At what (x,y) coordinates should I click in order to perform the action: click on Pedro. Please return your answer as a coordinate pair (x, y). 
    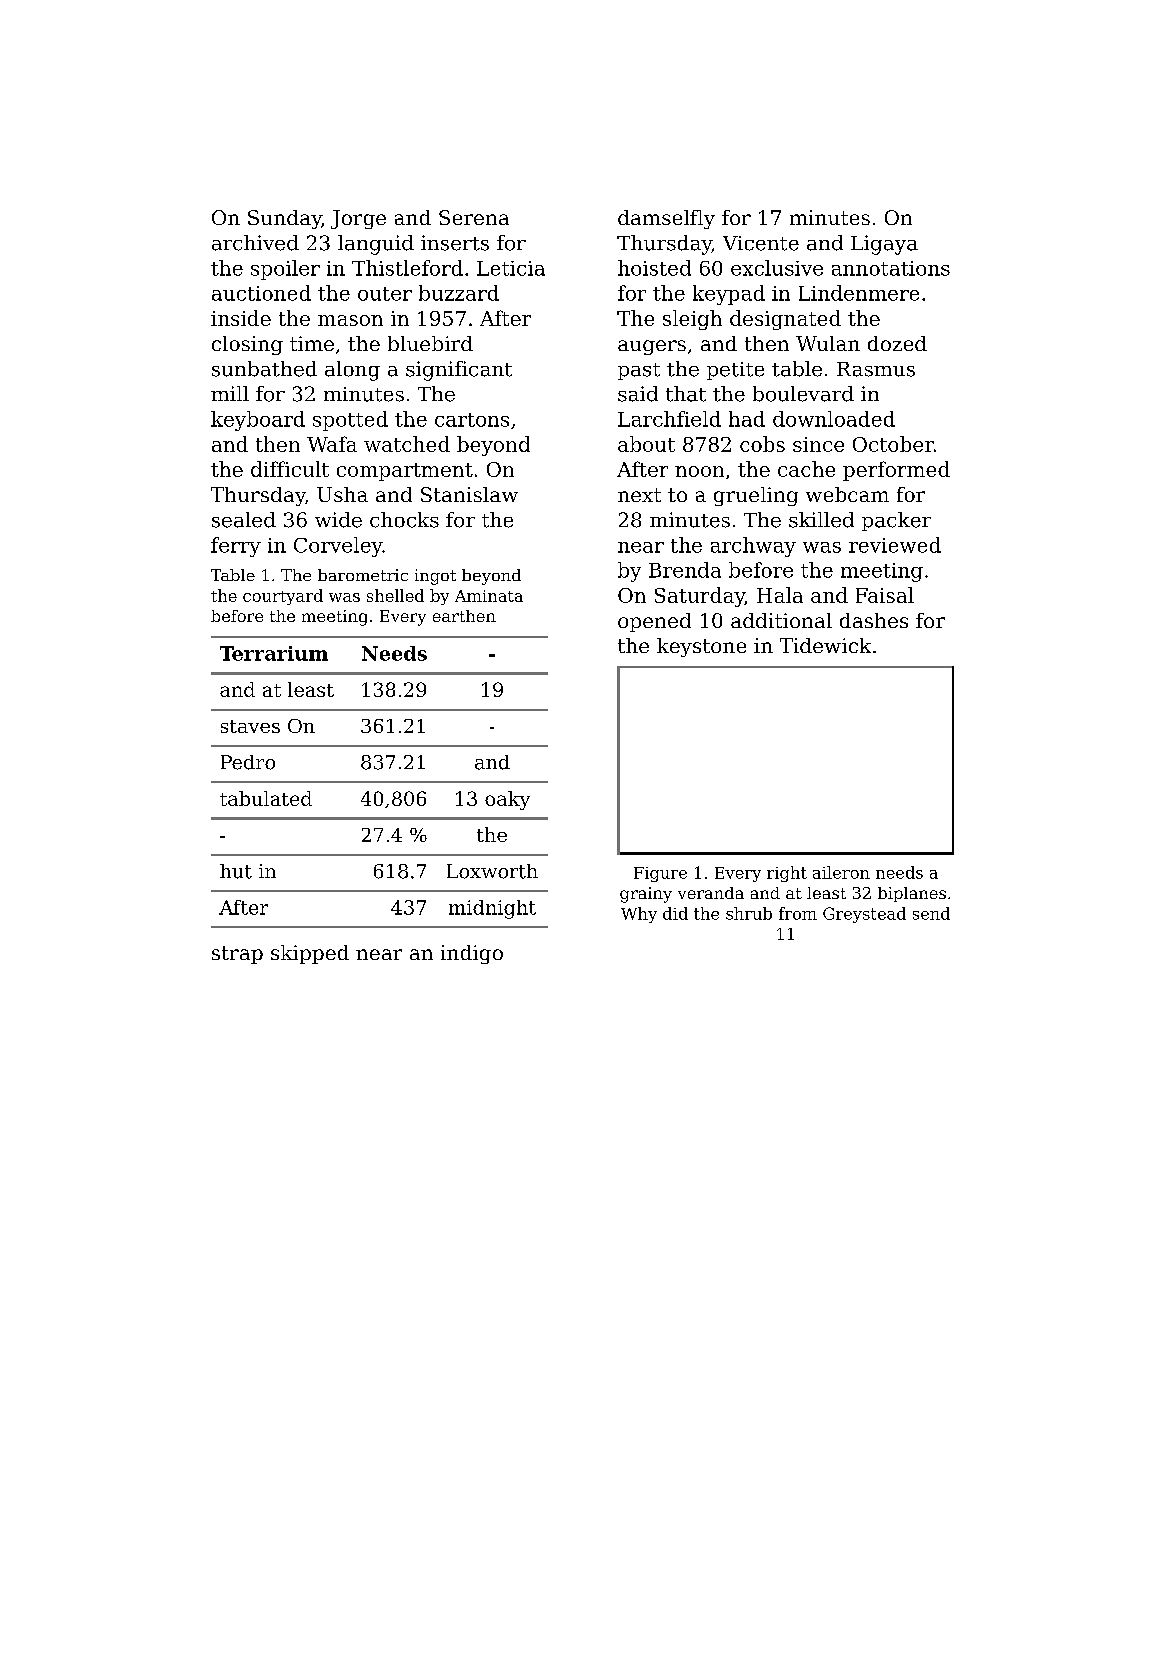
    Looking at the image, I should click on (248, 762).
